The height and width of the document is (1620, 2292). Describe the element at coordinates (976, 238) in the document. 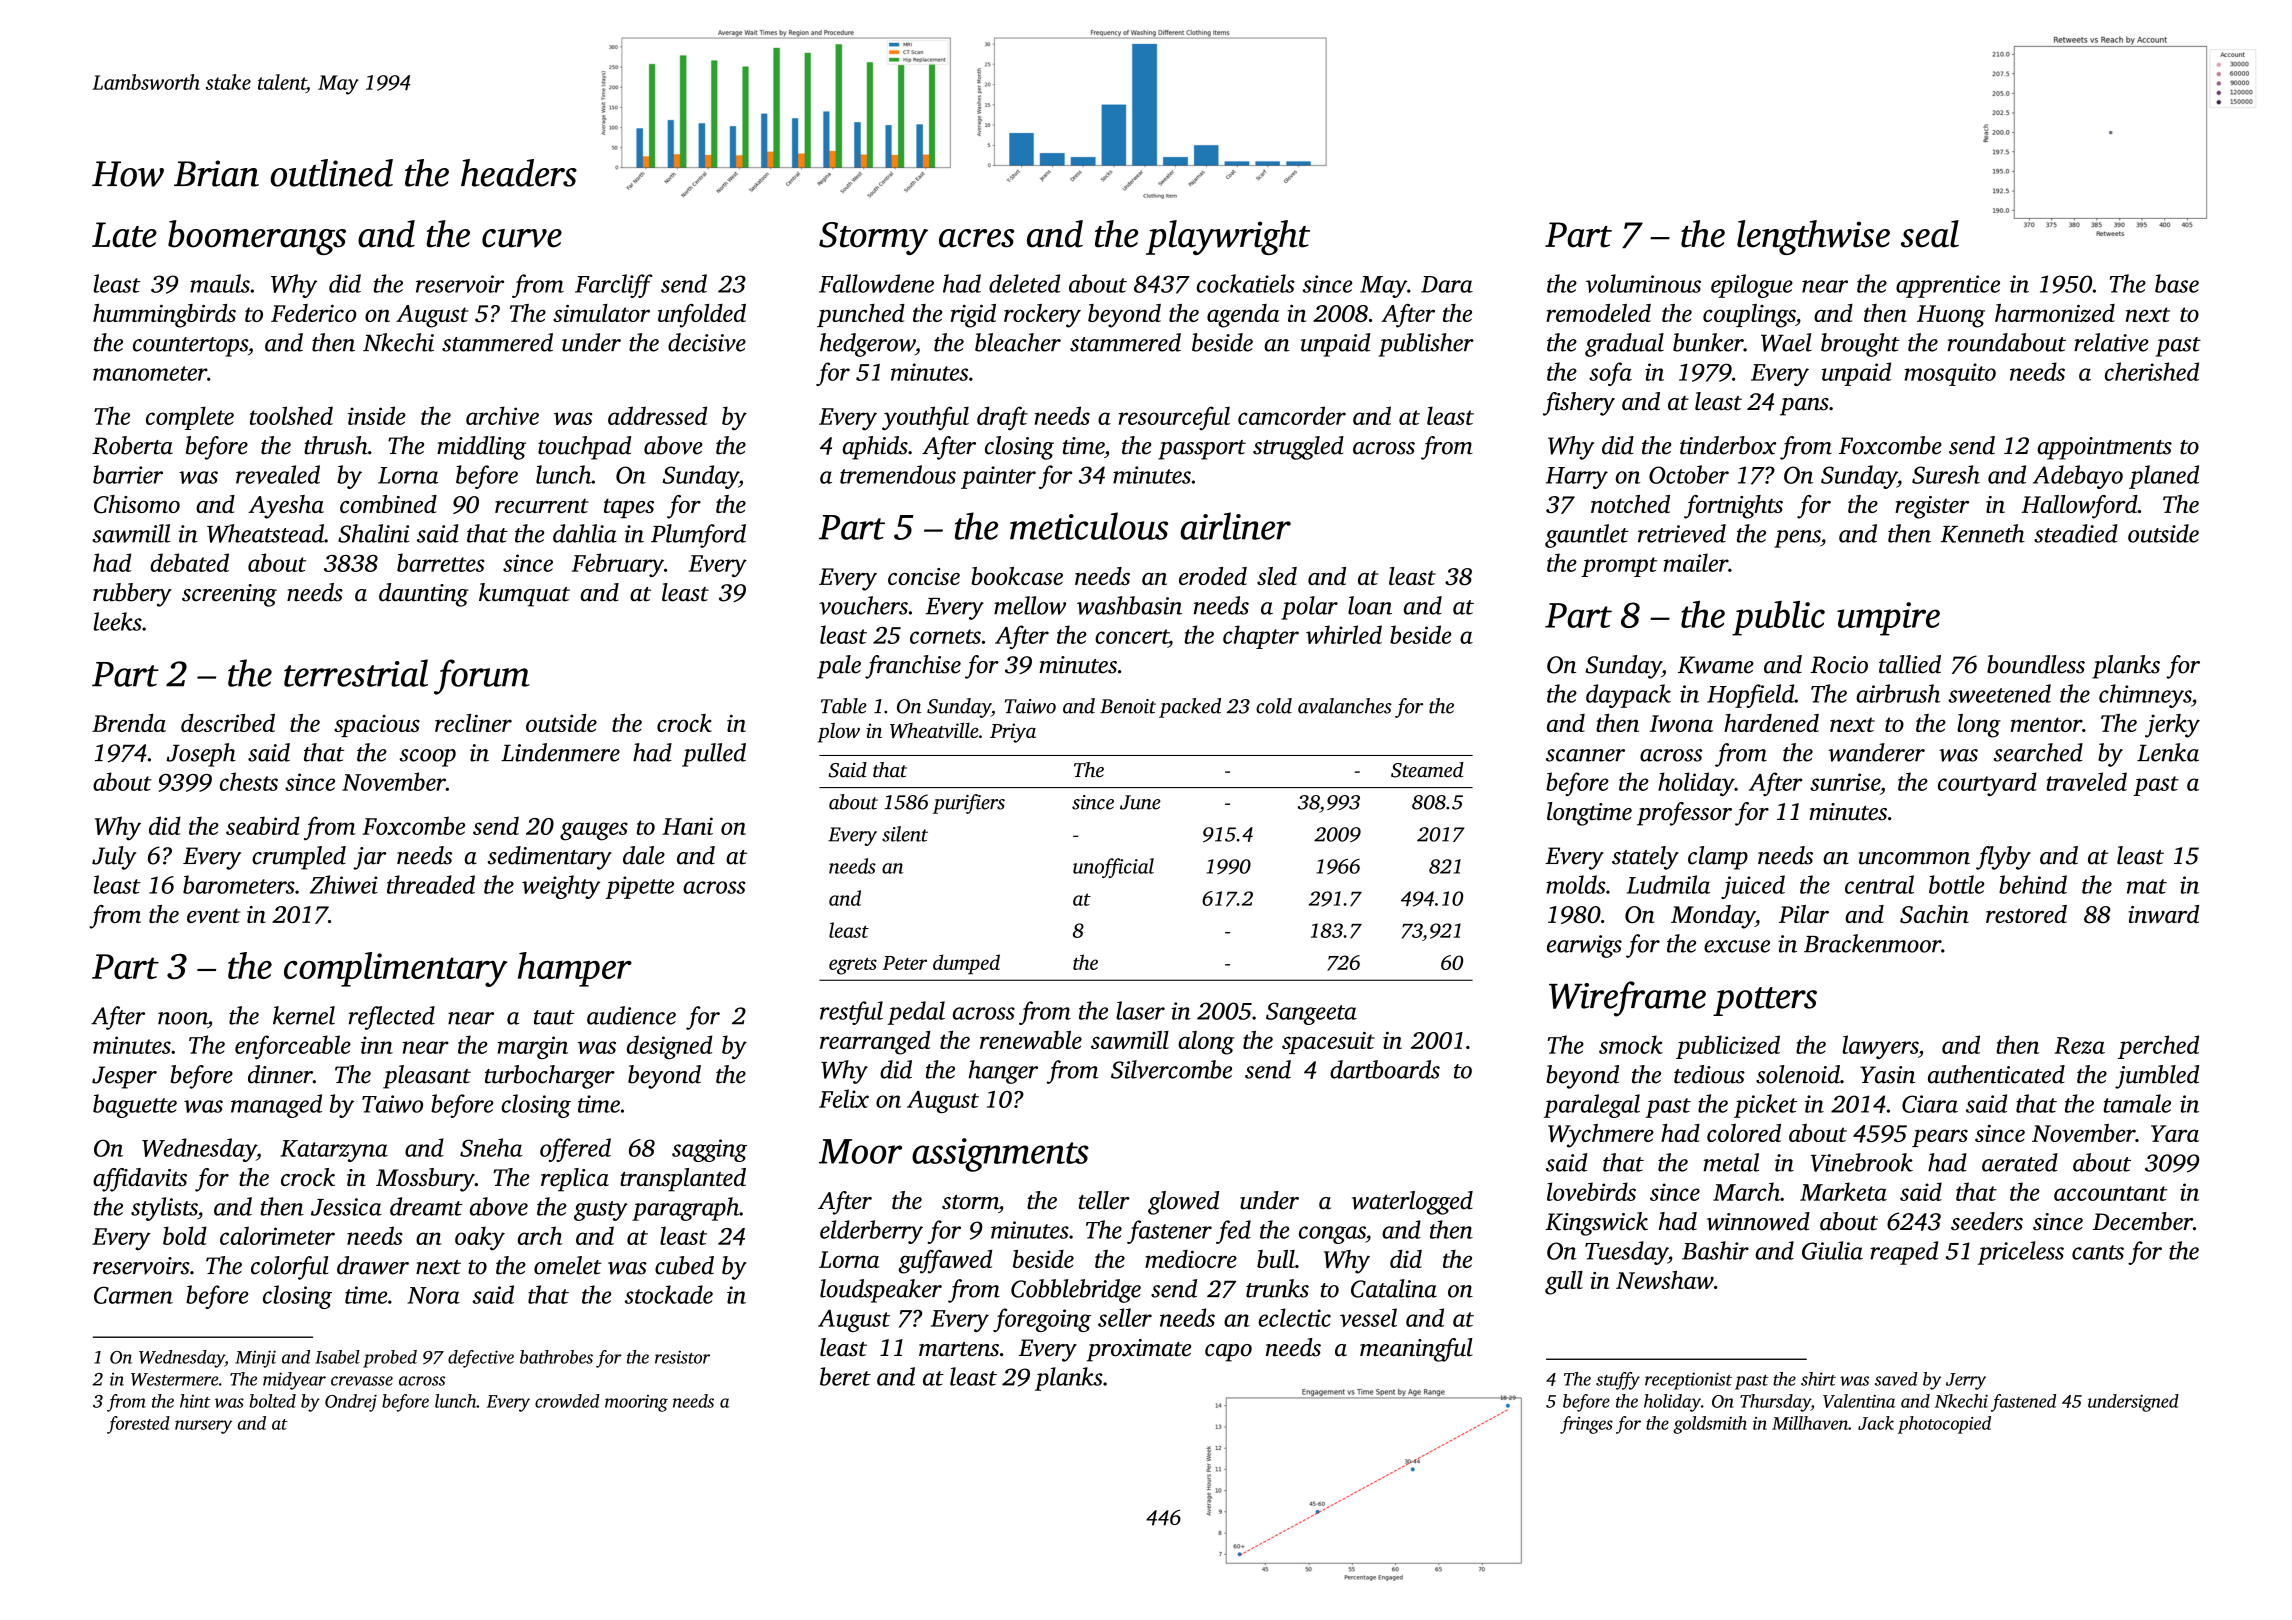

I see `acres` at that location.
